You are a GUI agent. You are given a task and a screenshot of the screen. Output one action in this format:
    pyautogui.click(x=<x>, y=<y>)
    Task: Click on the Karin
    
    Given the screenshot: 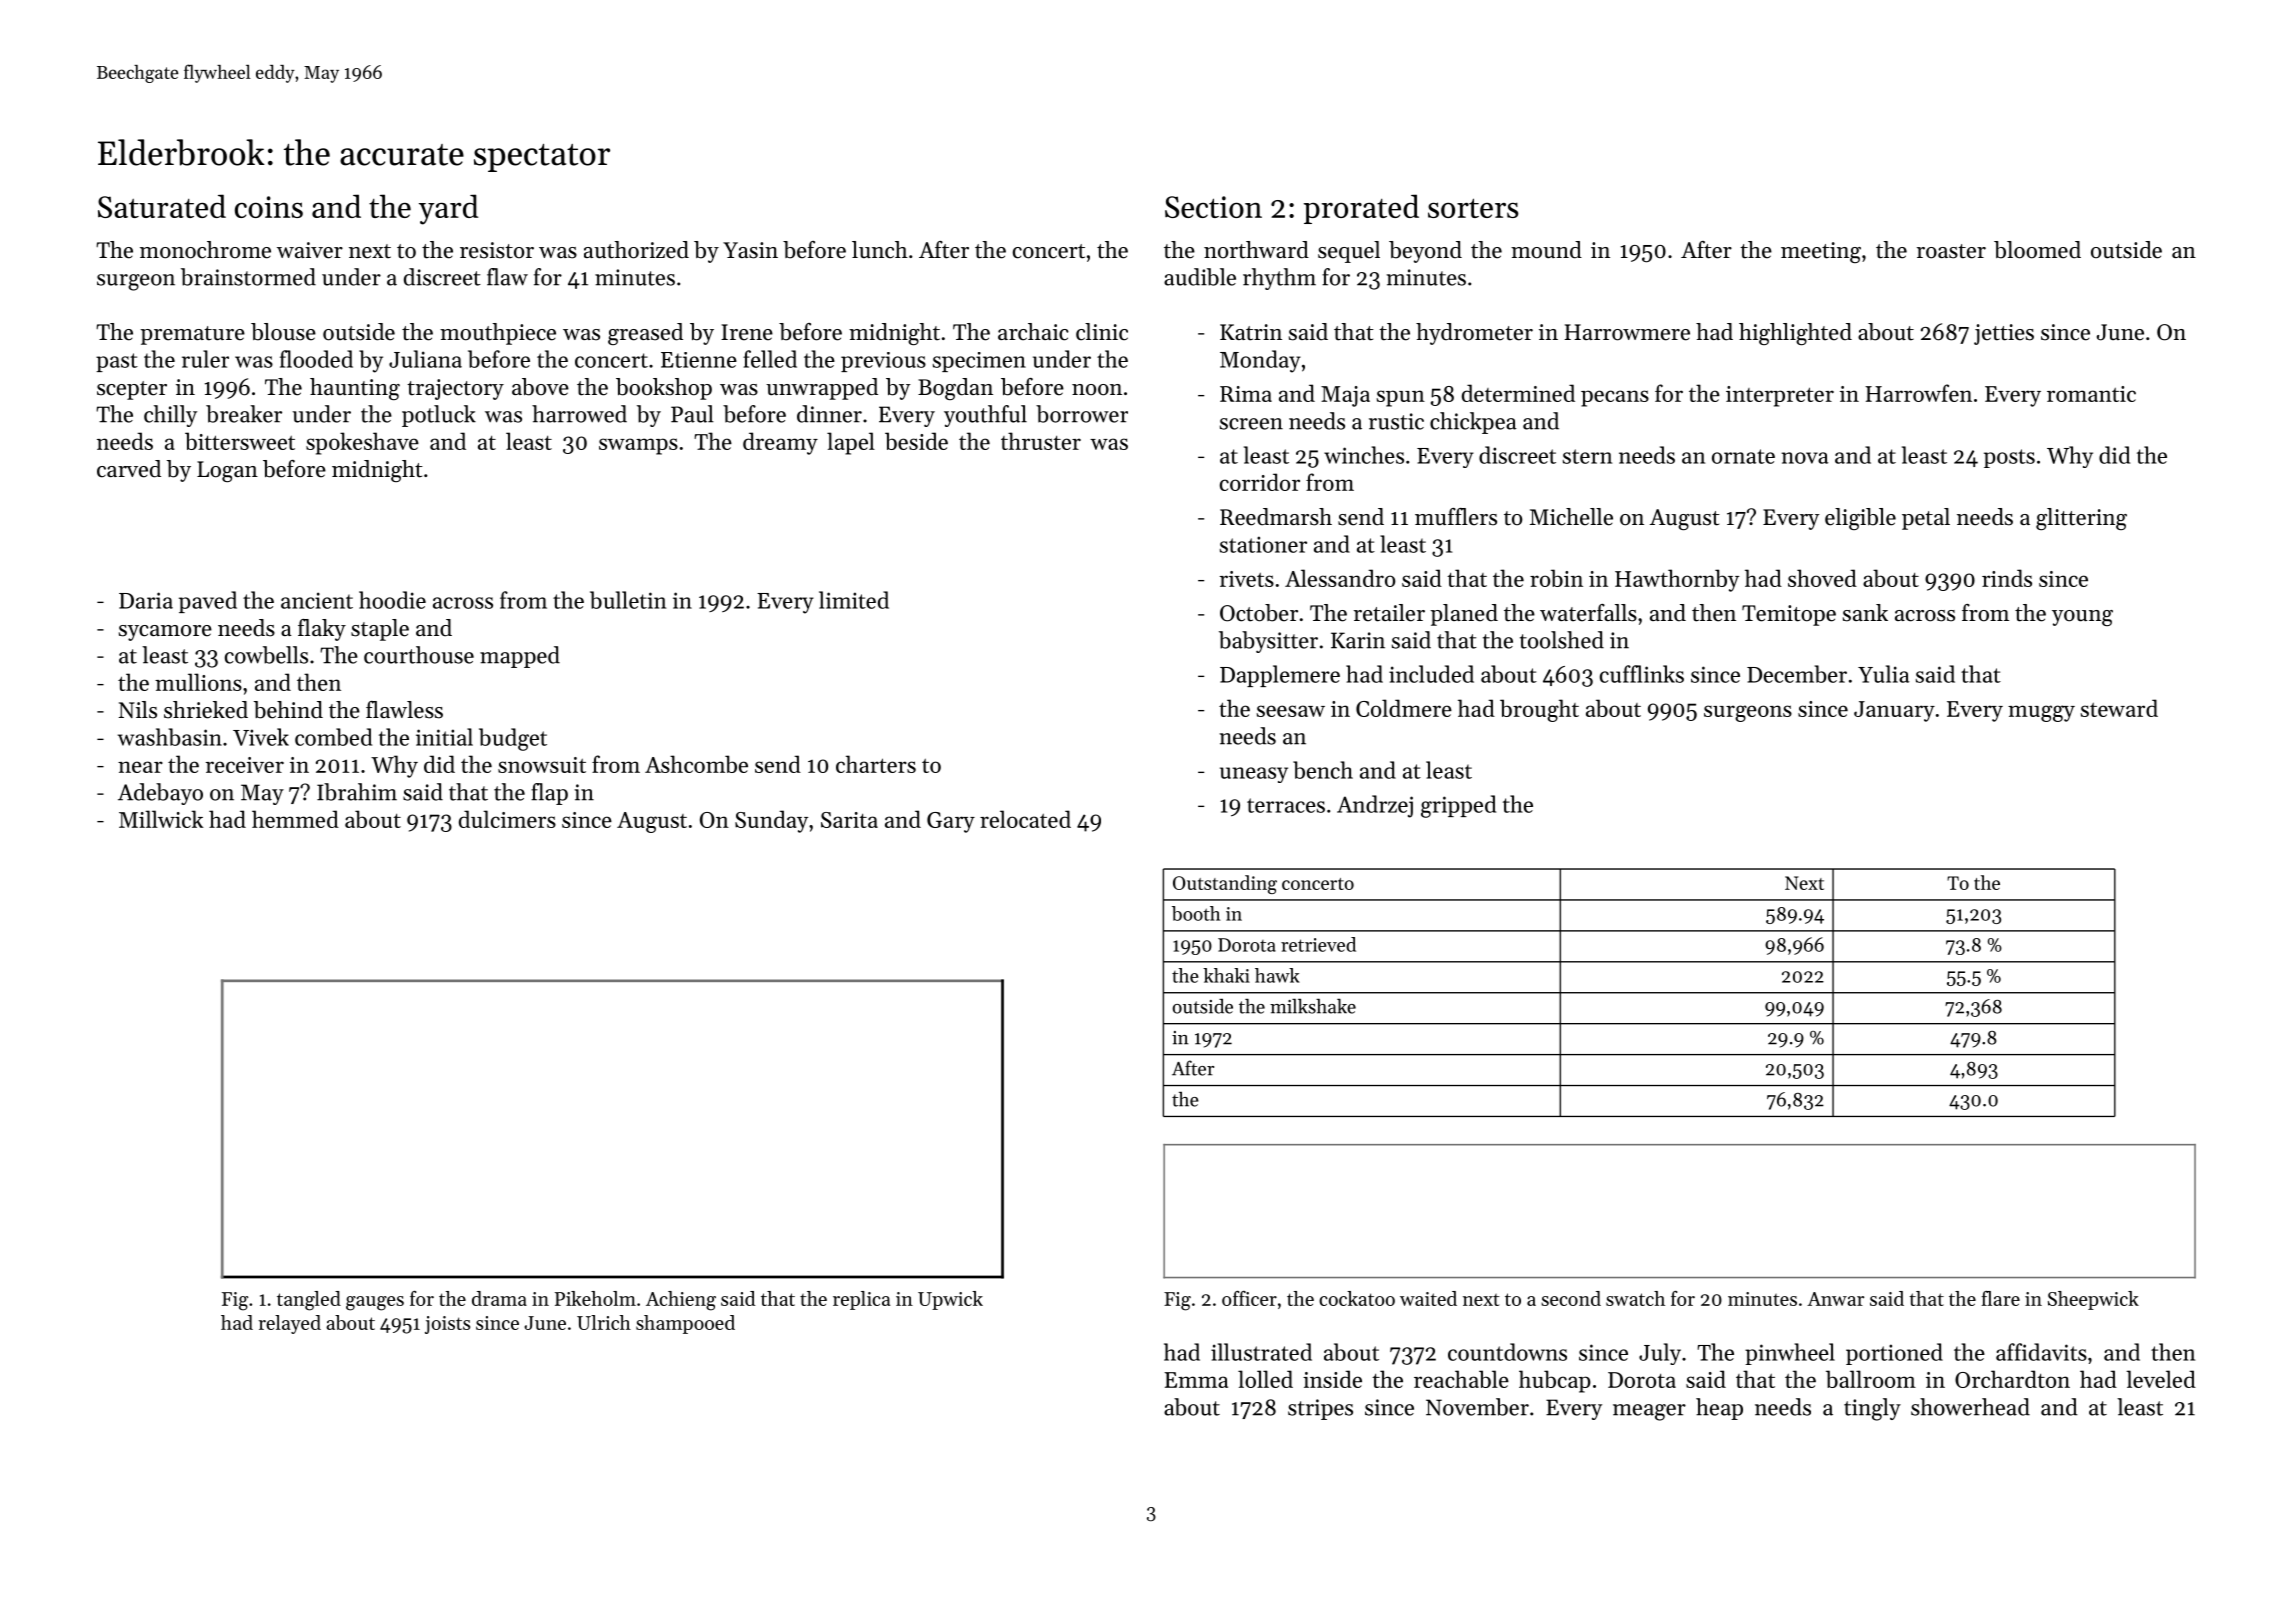 What is the action you would take?
    pyautogui.click(x=1358, y=640)
